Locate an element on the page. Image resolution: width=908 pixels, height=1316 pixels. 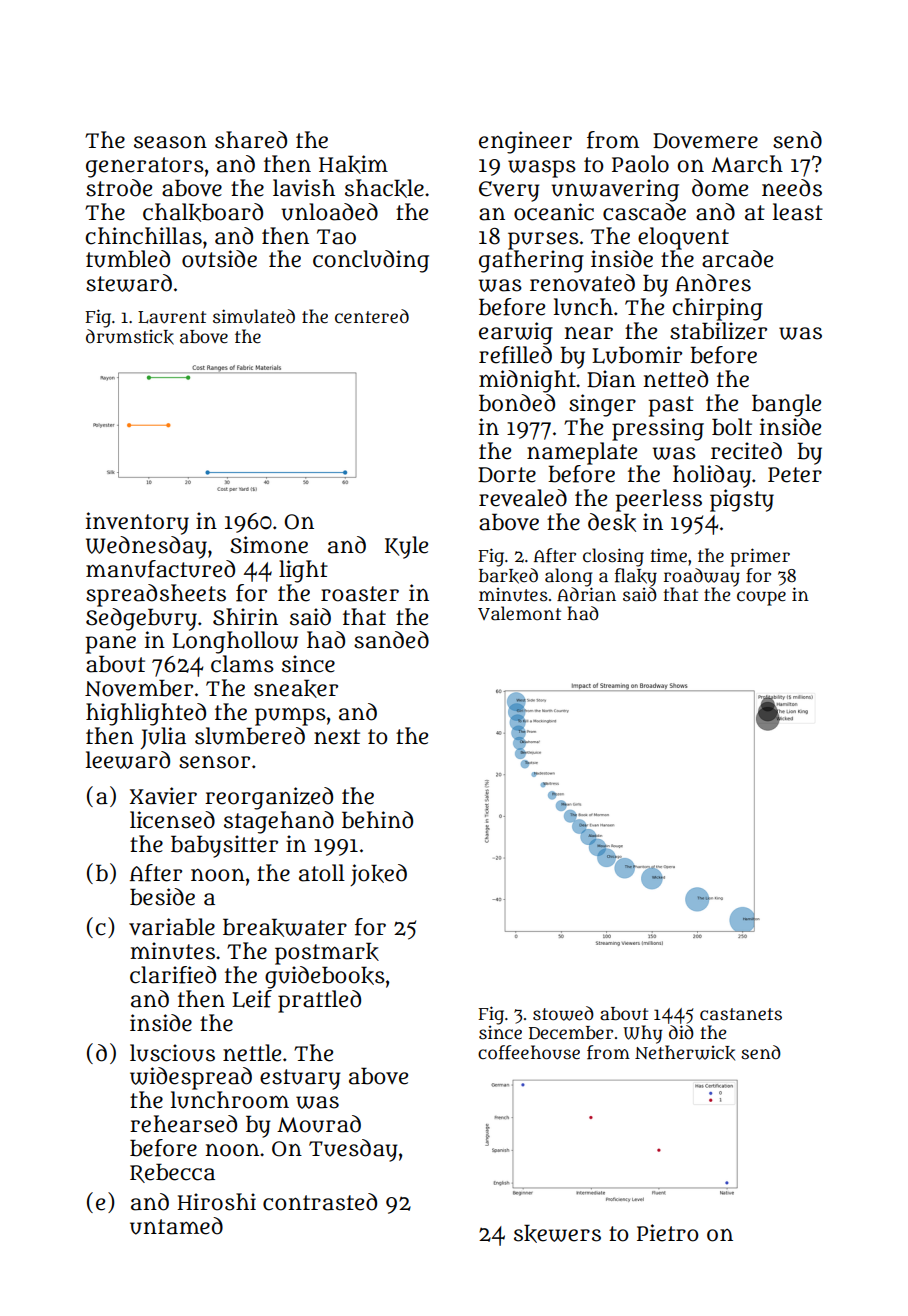
coffeehouse is located at coordinates (529, 1052).
